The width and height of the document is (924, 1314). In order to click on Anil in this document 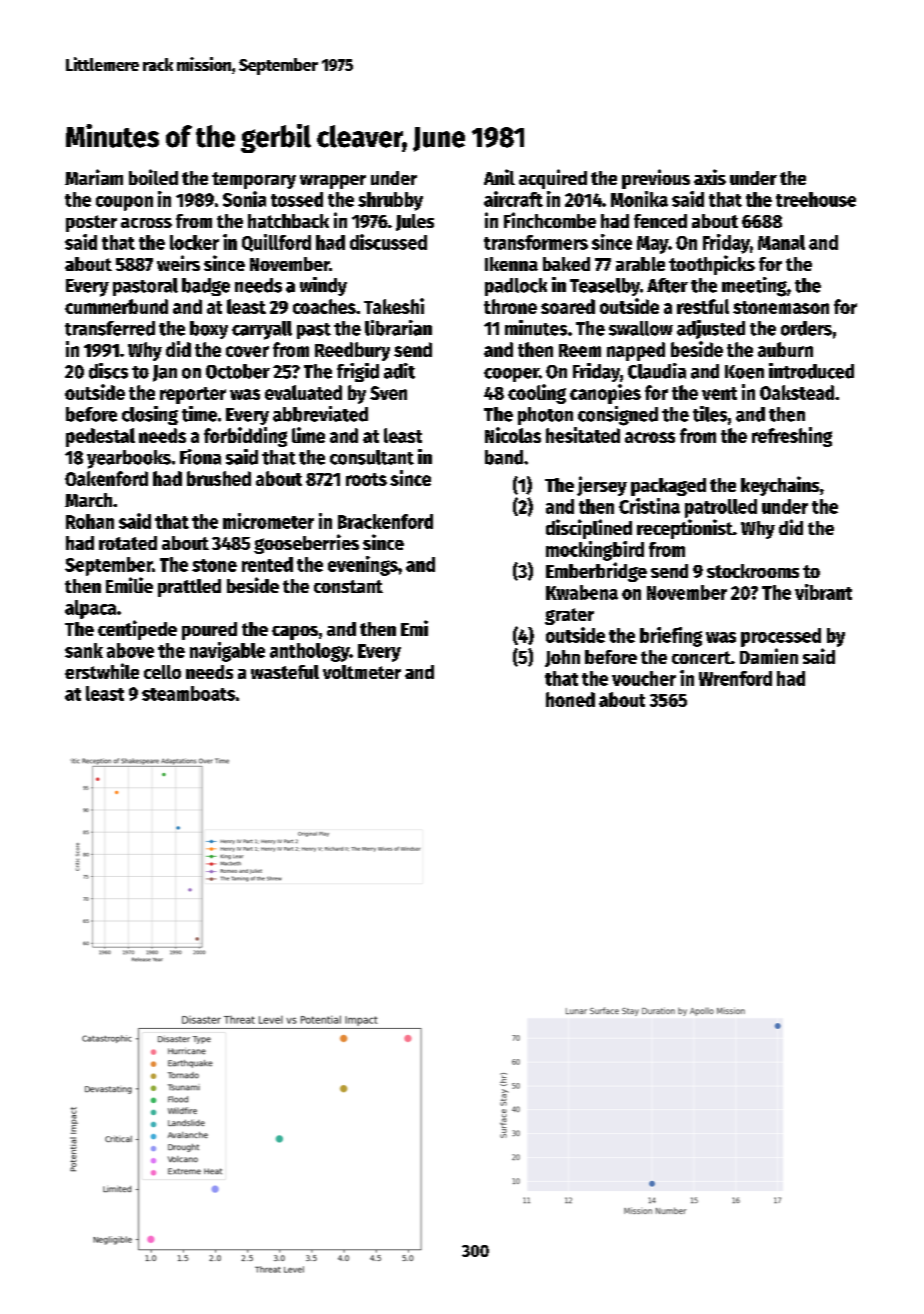, I will do `click(499, 177)`.
